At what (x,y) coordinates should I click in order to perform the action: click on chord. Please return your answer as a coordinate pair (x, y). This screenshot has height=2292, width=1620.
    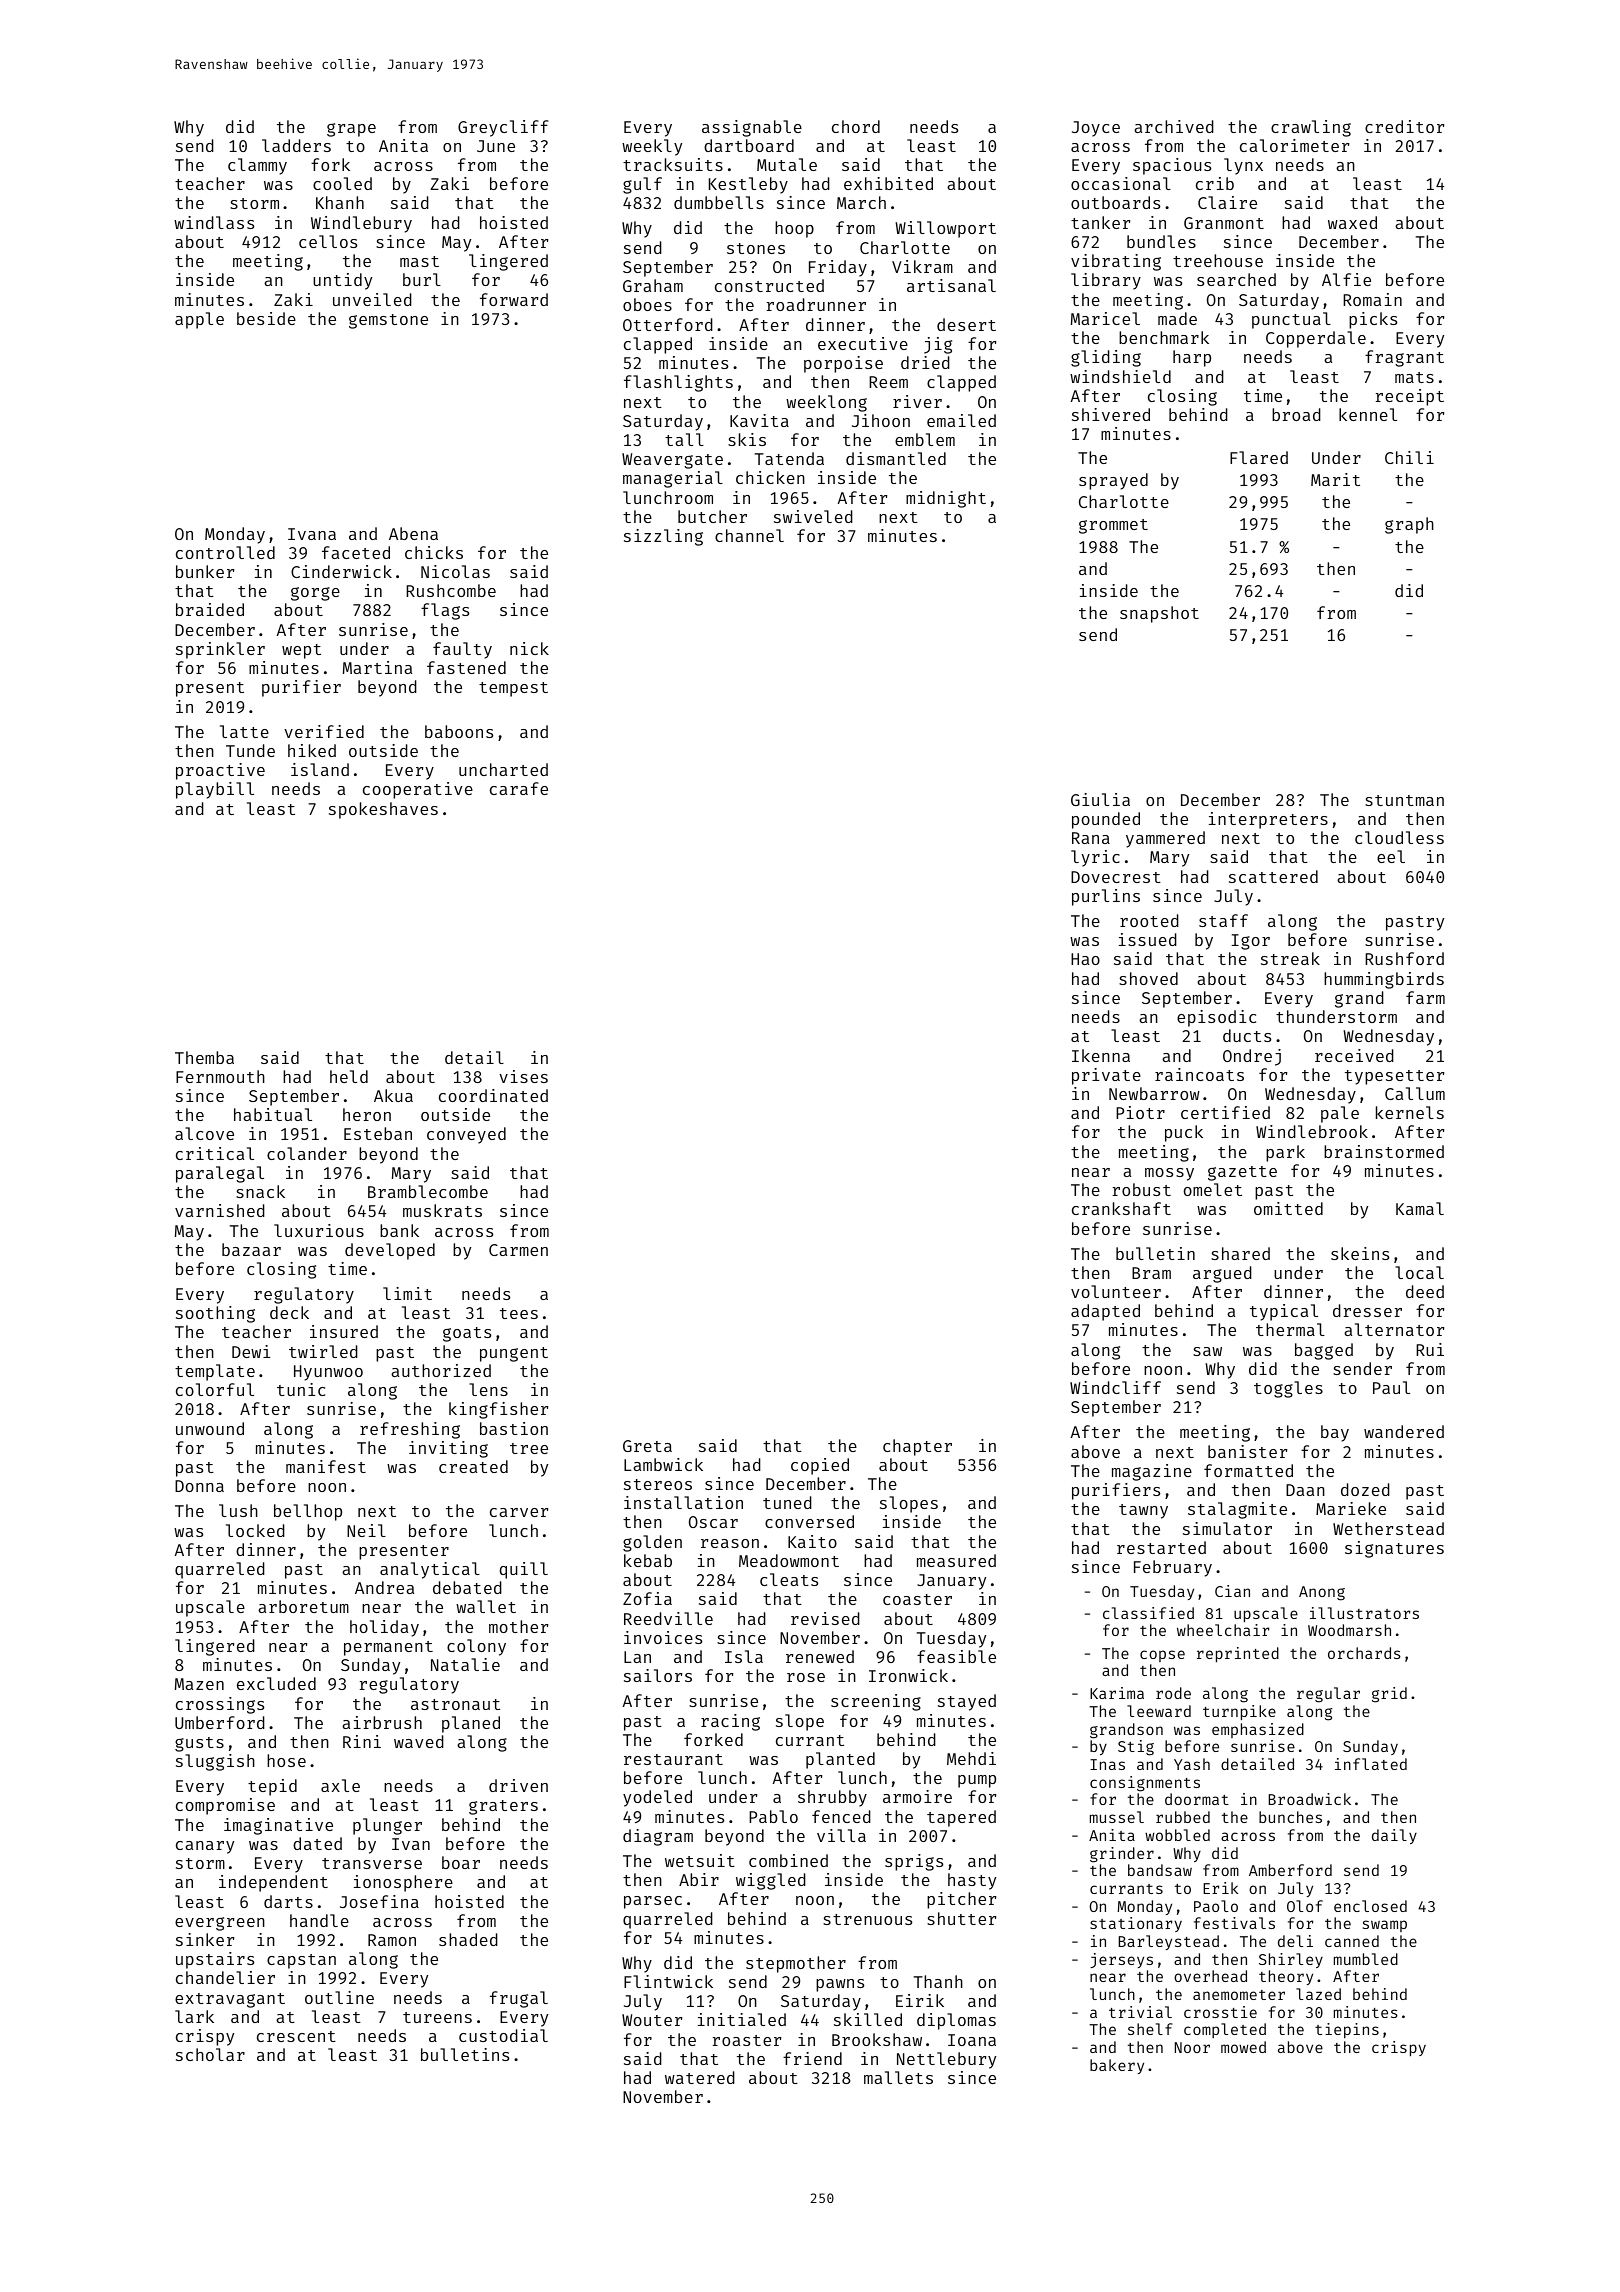
    Looking at the image, I should click on (856, 126).
